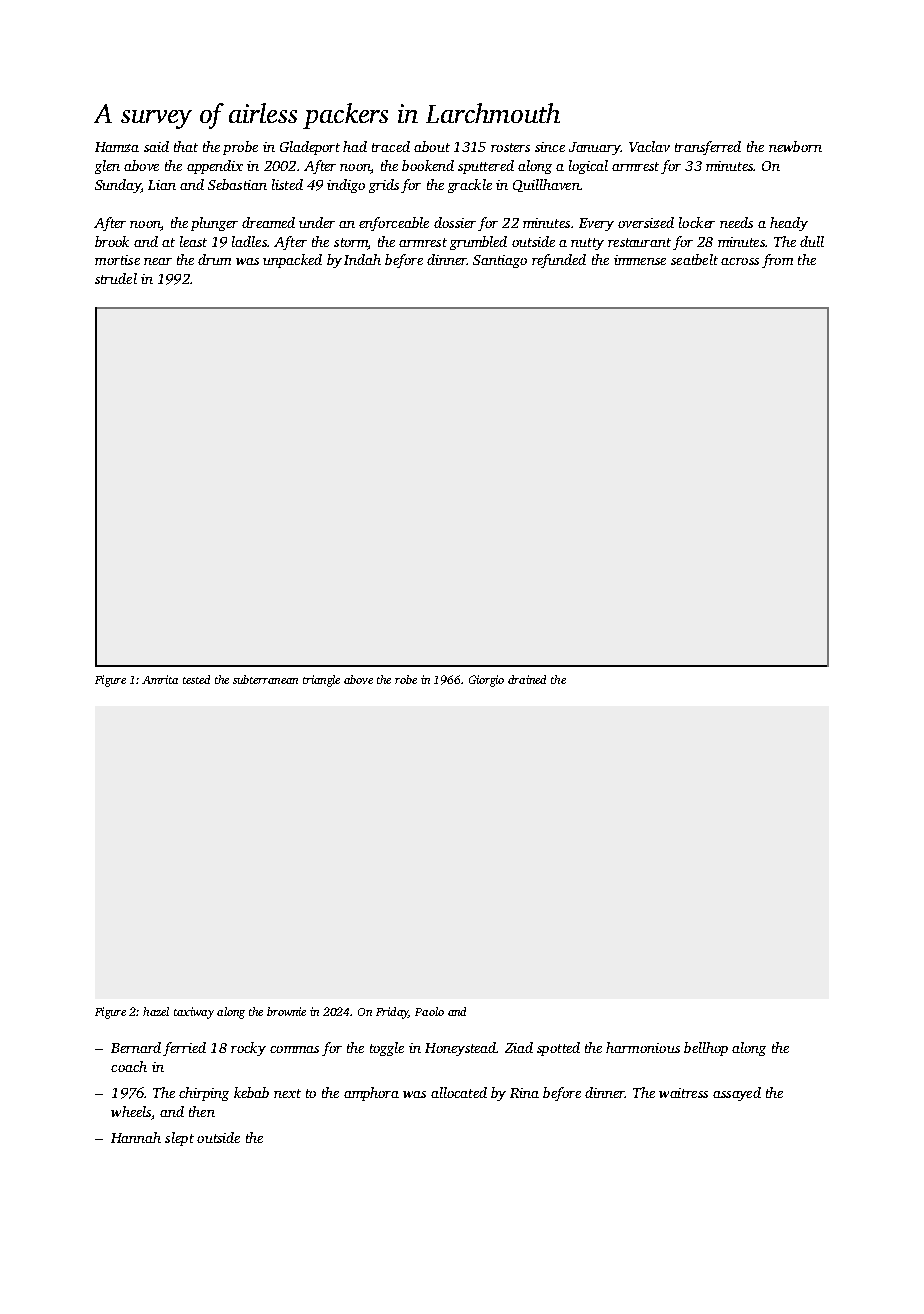 Image resolution: width=924 pixels, height=1314 pixels. Describe the element at coordinates (196, 679) in the document. I see `tested` at that location.
